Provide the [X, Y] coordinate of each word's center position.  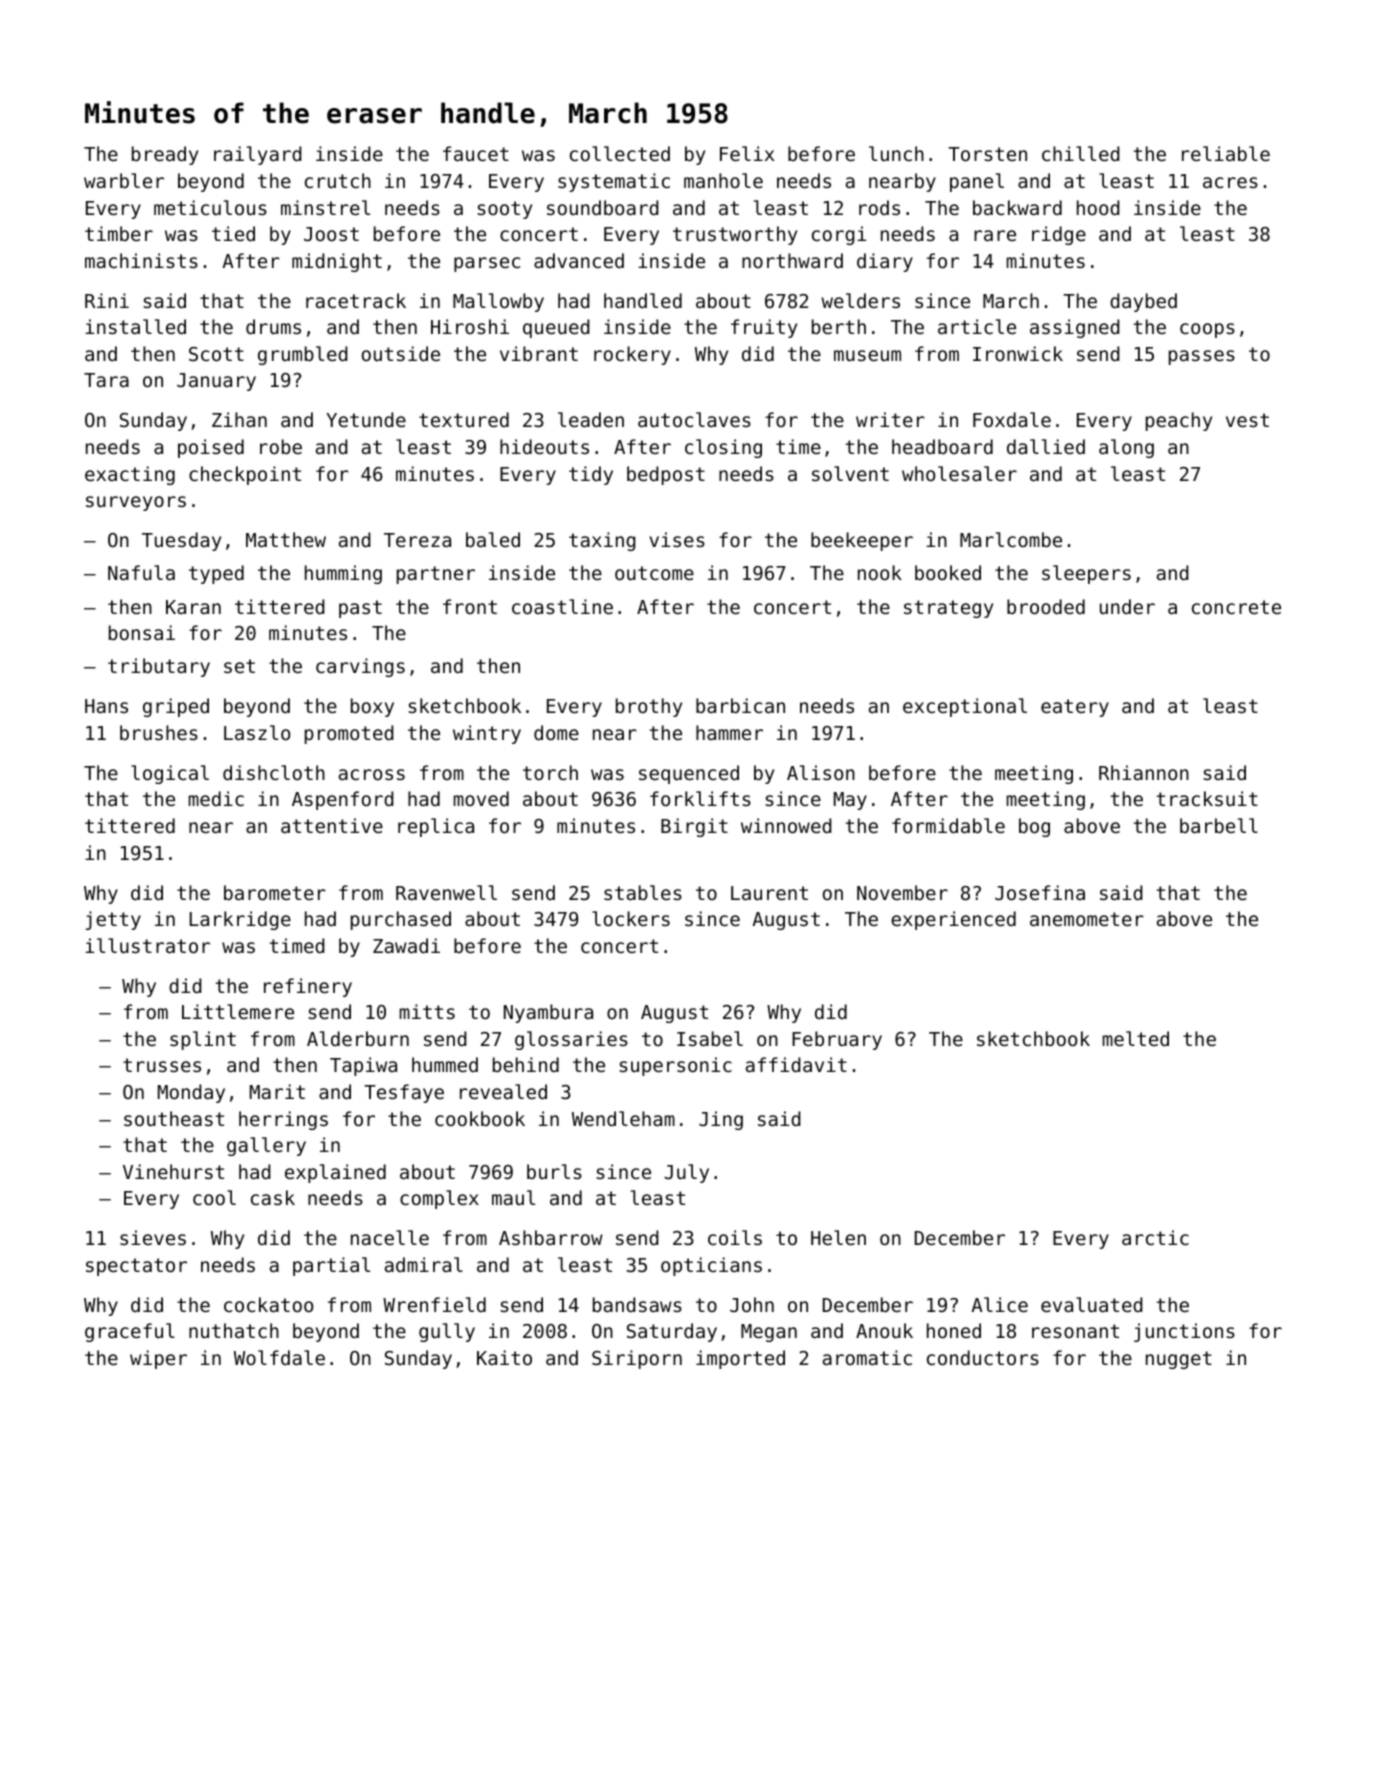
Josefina [1040, 892]
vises [677, 539]
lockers [631, 918]
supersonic [675, 1066]
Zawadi [406, 945]
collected [620, 153]
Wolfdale [279, 1357]
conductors [983, 1357]
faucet [476, 153]
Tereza [417, 540]
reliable [1226, 153]
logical [170, 774]
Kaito [504, 1357]
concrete [1236, 607]
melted [1136, 1038]
